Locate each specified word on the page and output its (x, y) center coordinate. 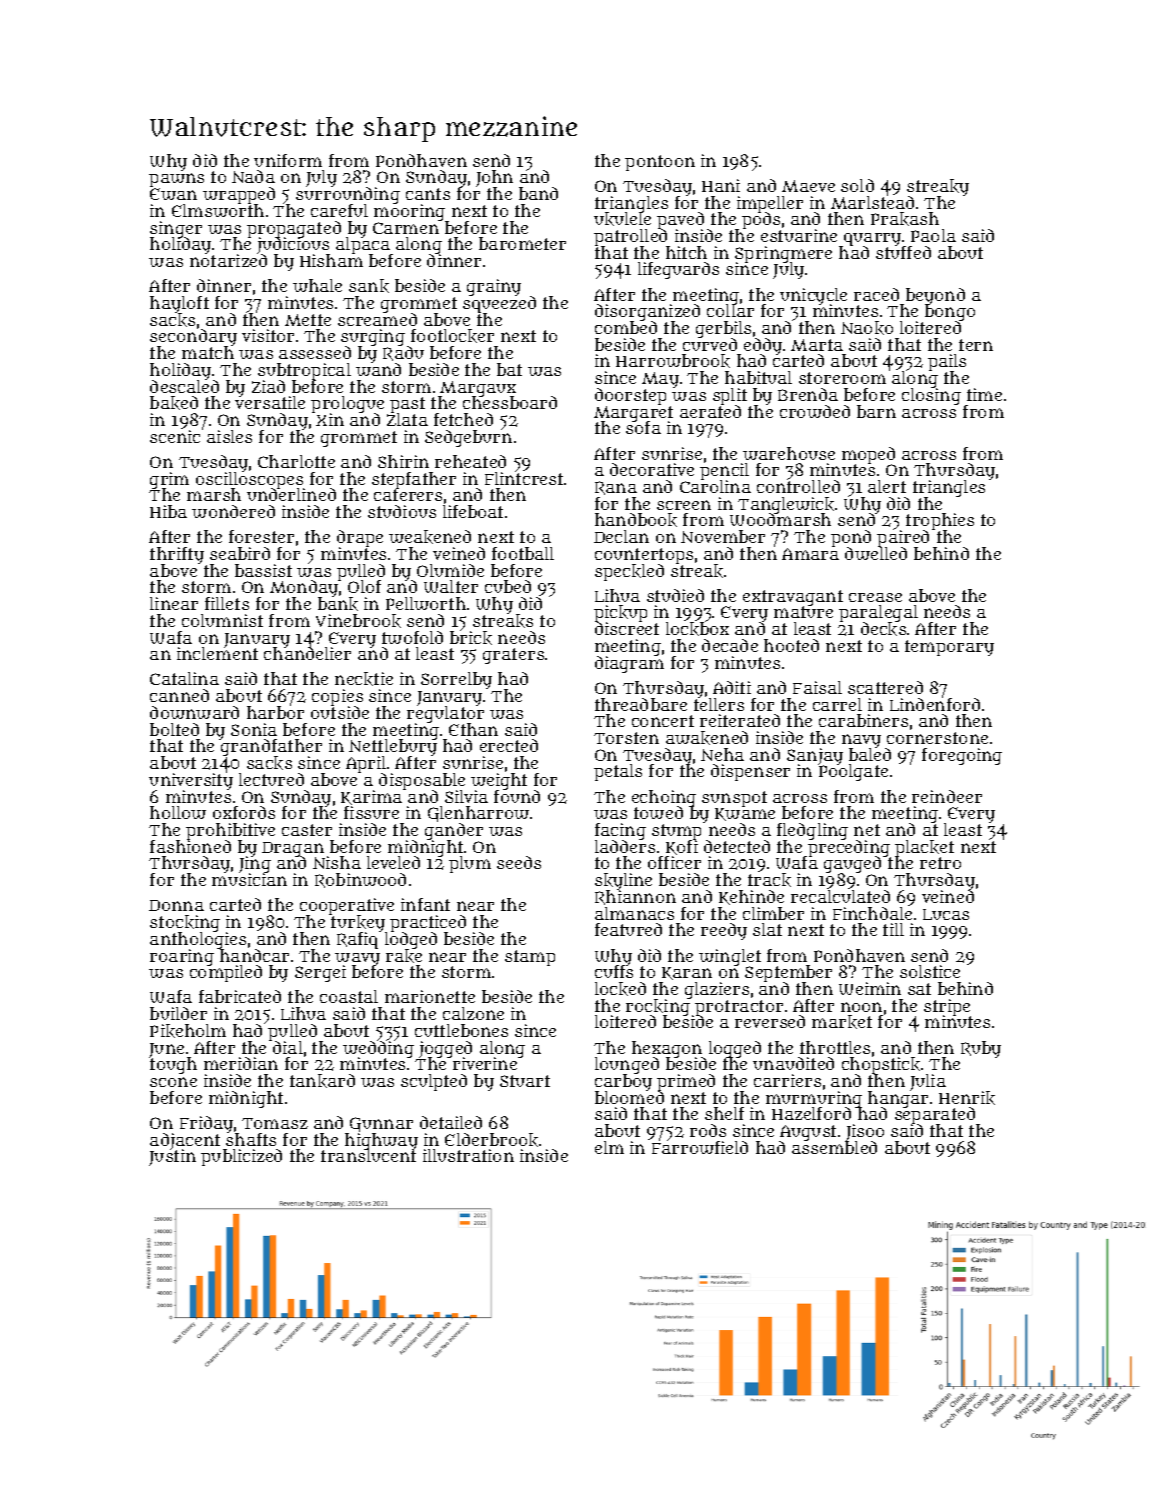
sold (857, 185)
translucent (368, 1156)
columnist (222, 620)
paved (680, 221)
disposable (422, 781)
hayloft (179, 305)
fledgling (812, 832)
